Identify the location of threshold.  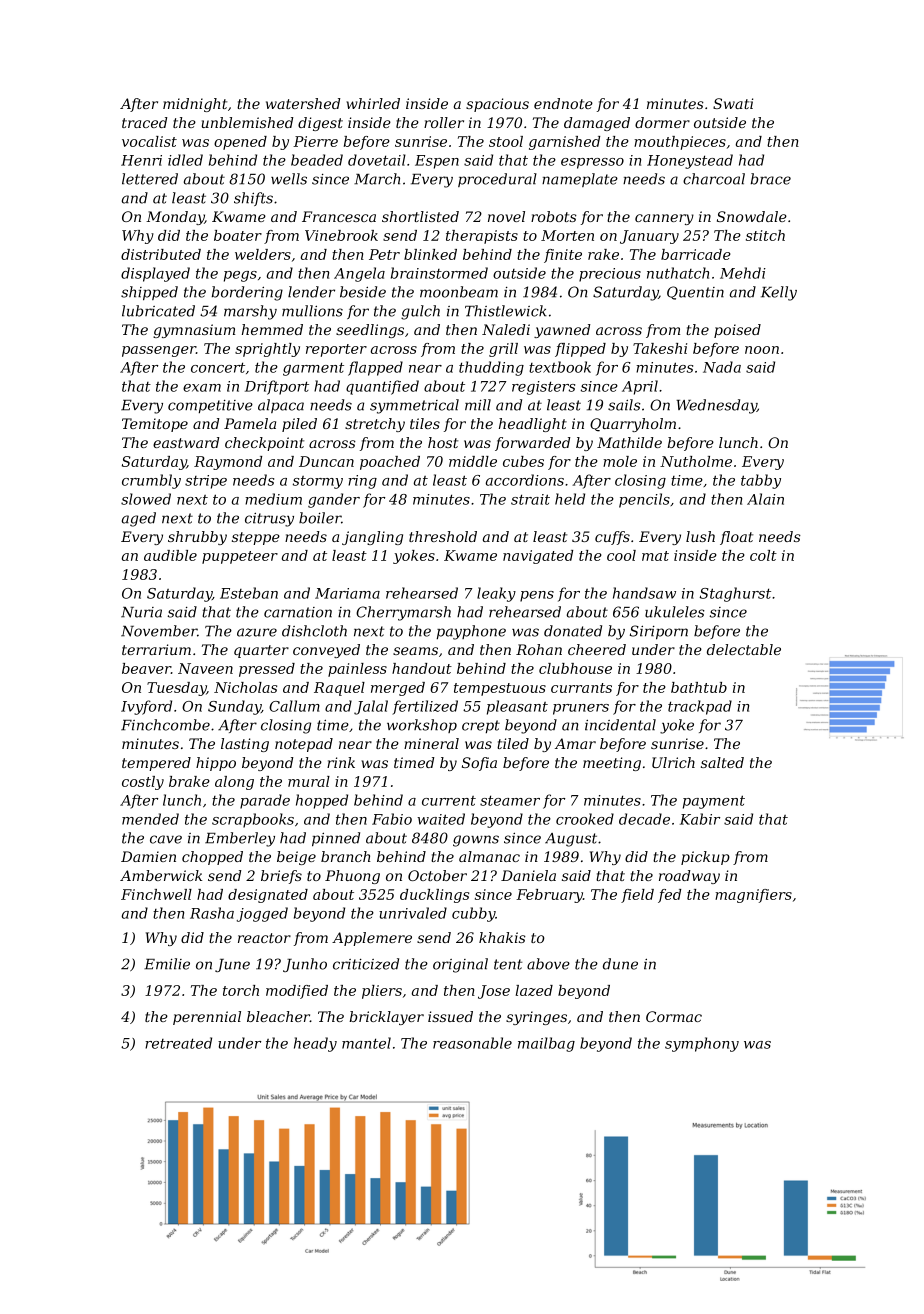
(443, 536).
